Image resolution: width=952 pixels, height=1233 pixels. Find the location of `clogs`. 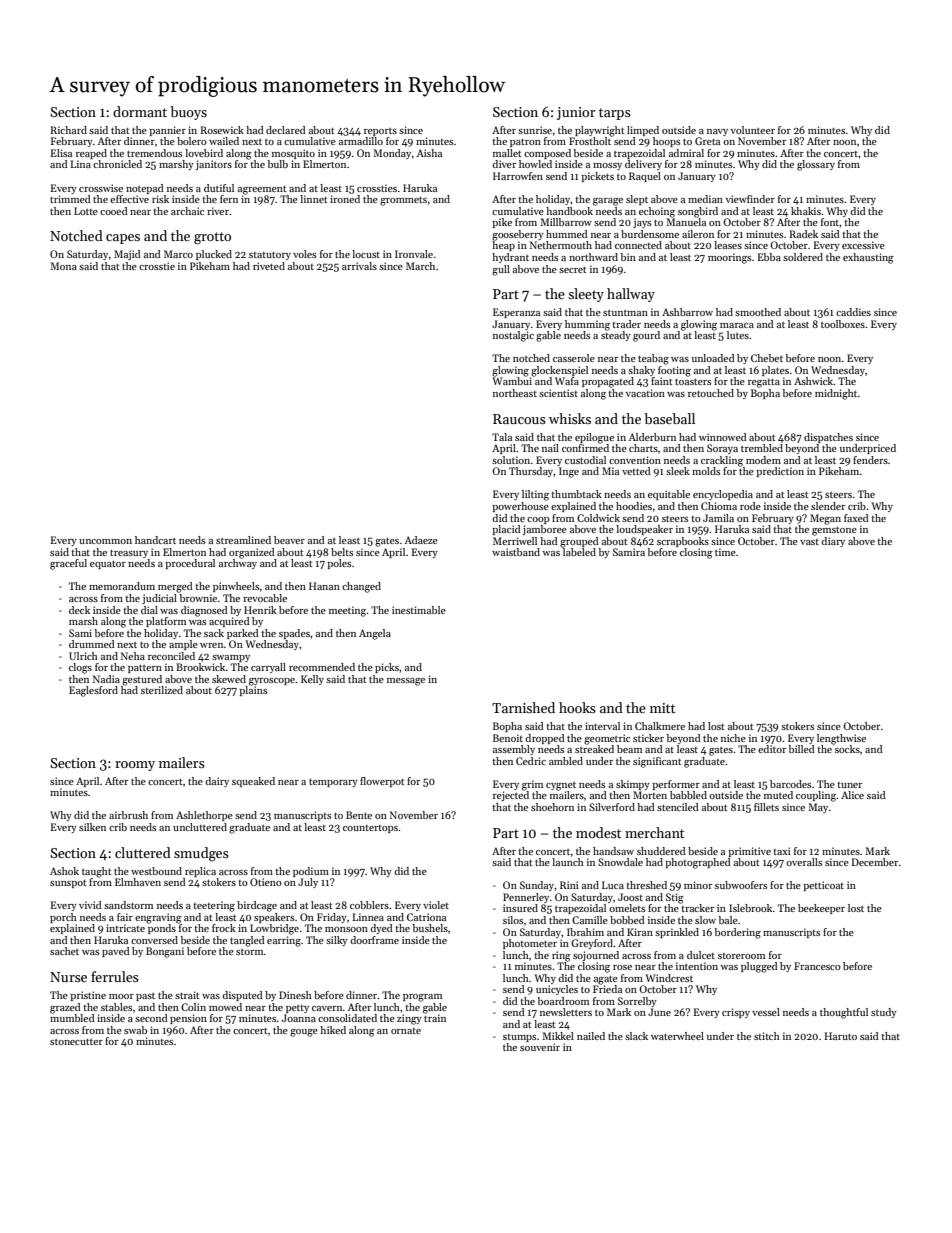

clogs is located at coordinates (80, 668).
